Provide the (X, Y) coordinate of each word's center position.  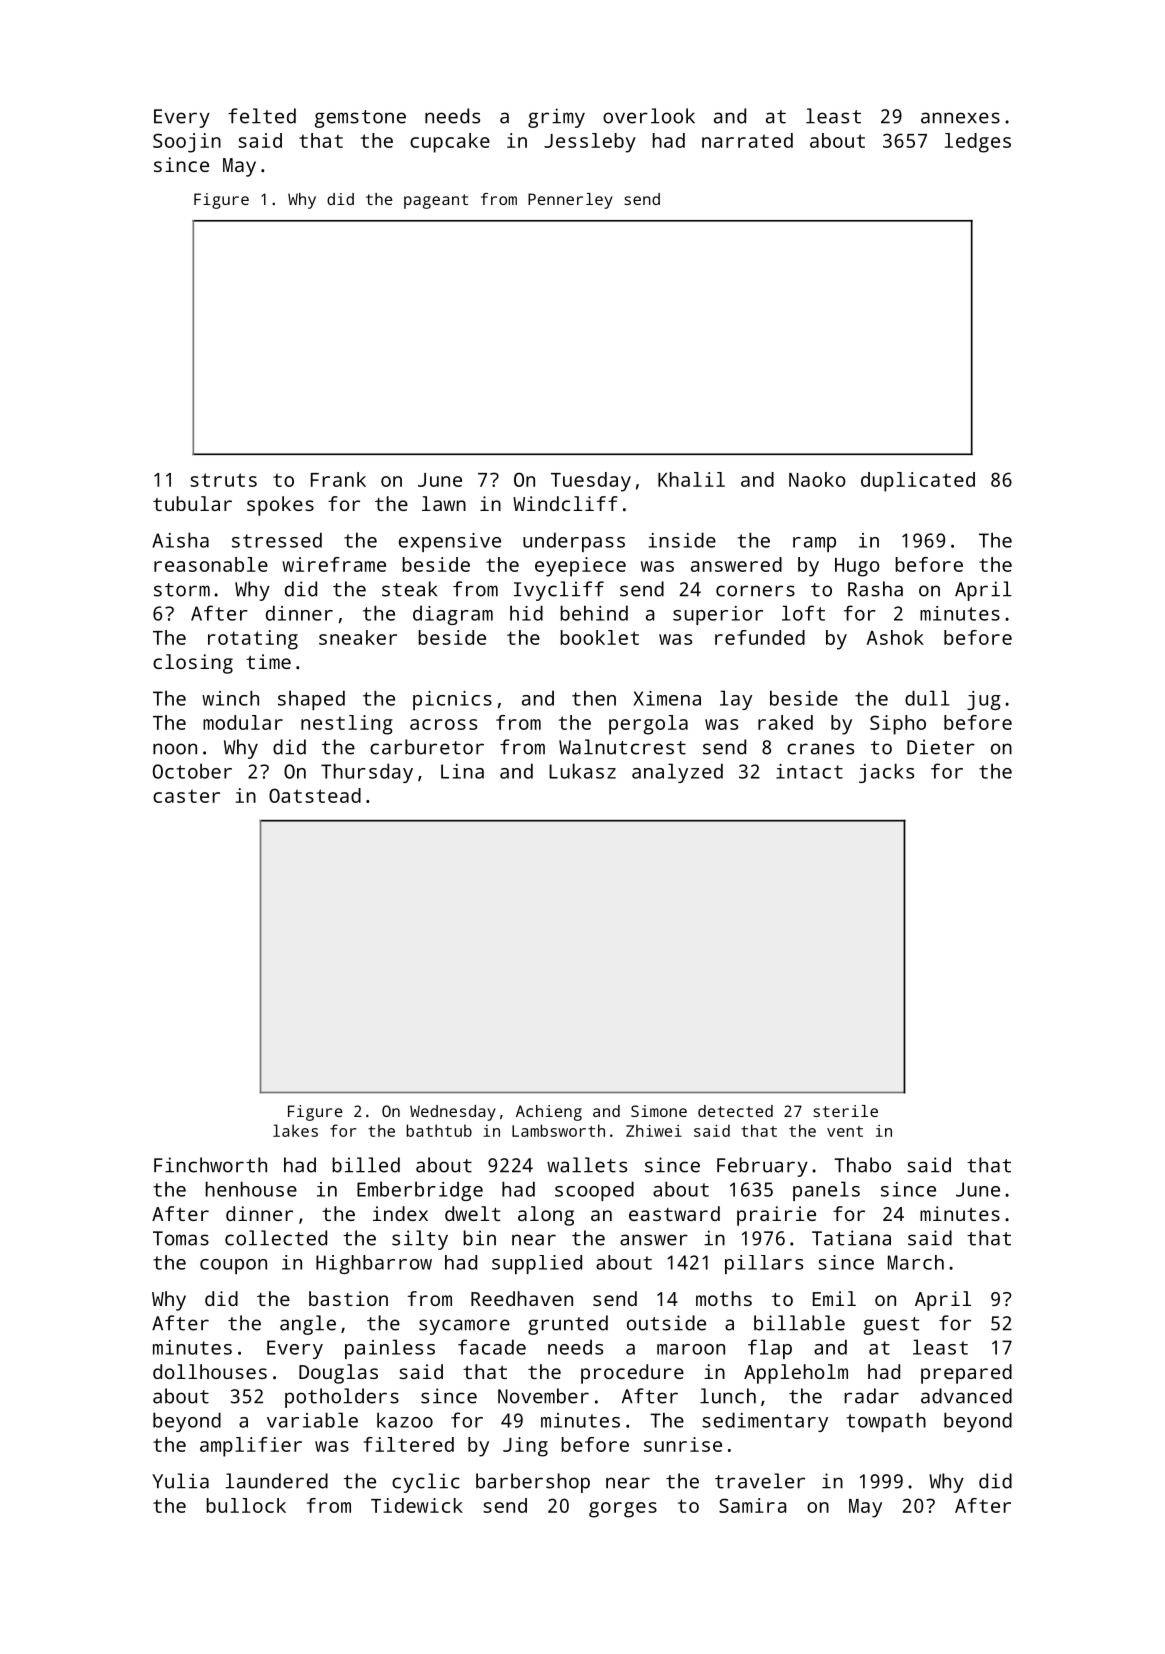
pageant (436, 201)
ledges (978, 143)
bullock (246, 1505)
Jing (525, 1447)
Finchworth (210, 1165)
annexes (960, 118)
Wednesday (453, 1113)
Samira (752, 1505)
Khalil (691, 479)
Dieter (941, 747)
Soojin (187, 143)
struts (223, 480)
